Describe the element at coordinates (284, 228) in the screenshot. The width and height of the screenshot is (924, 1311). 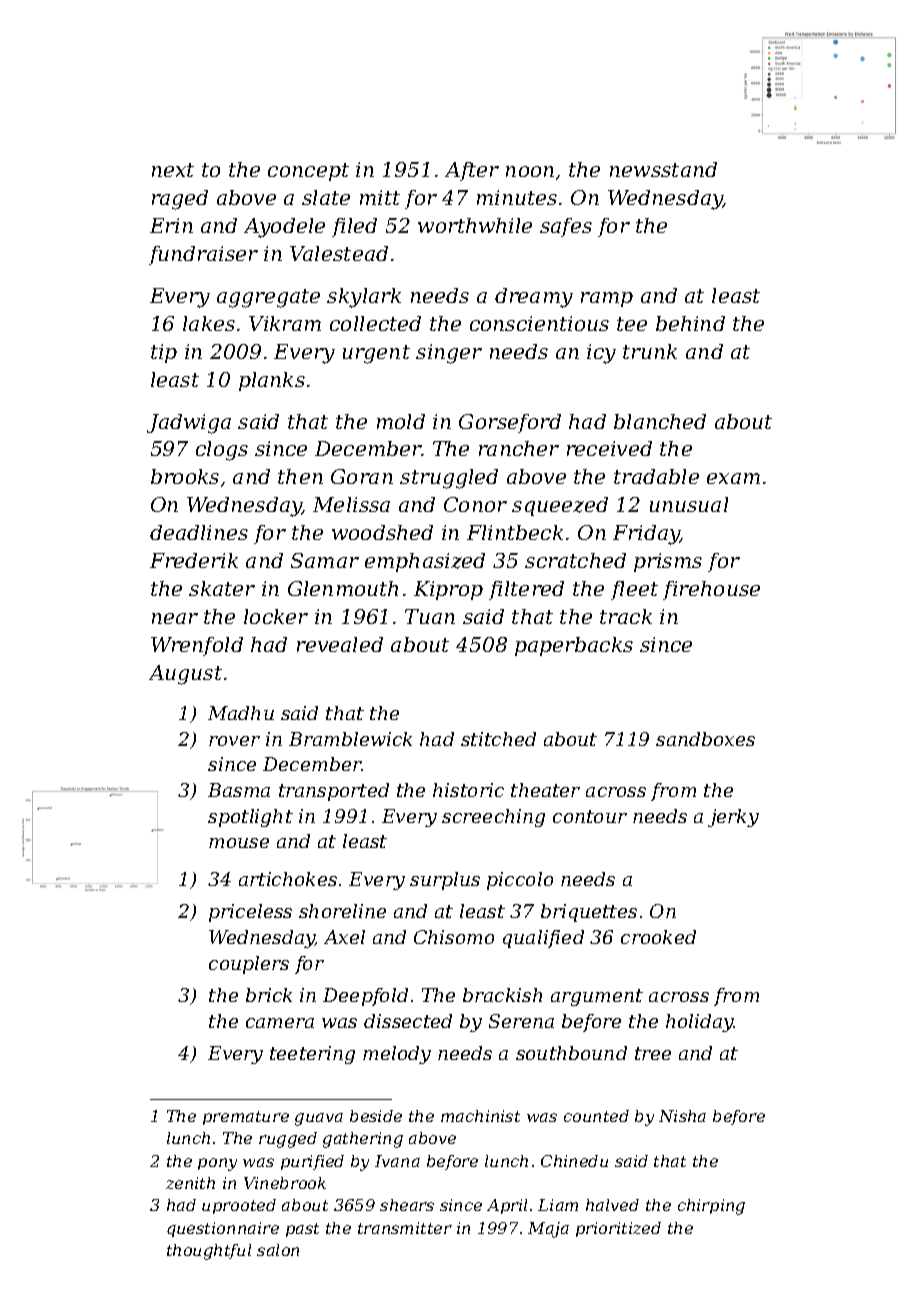
I see `Ayodele` at that location.
